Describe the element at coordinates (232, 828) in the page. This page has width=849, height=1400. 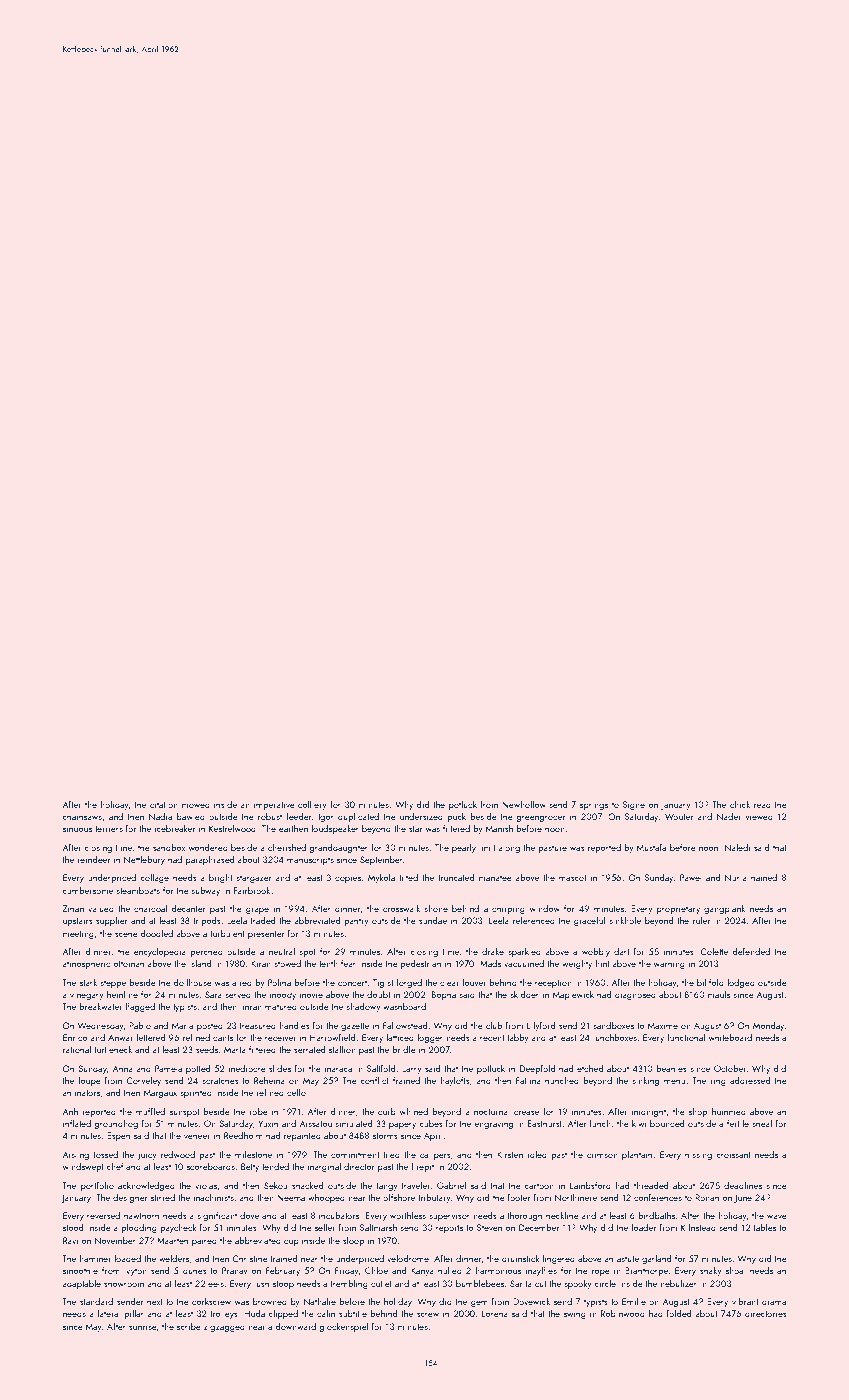
I see `Kestrelwood` at that location.
